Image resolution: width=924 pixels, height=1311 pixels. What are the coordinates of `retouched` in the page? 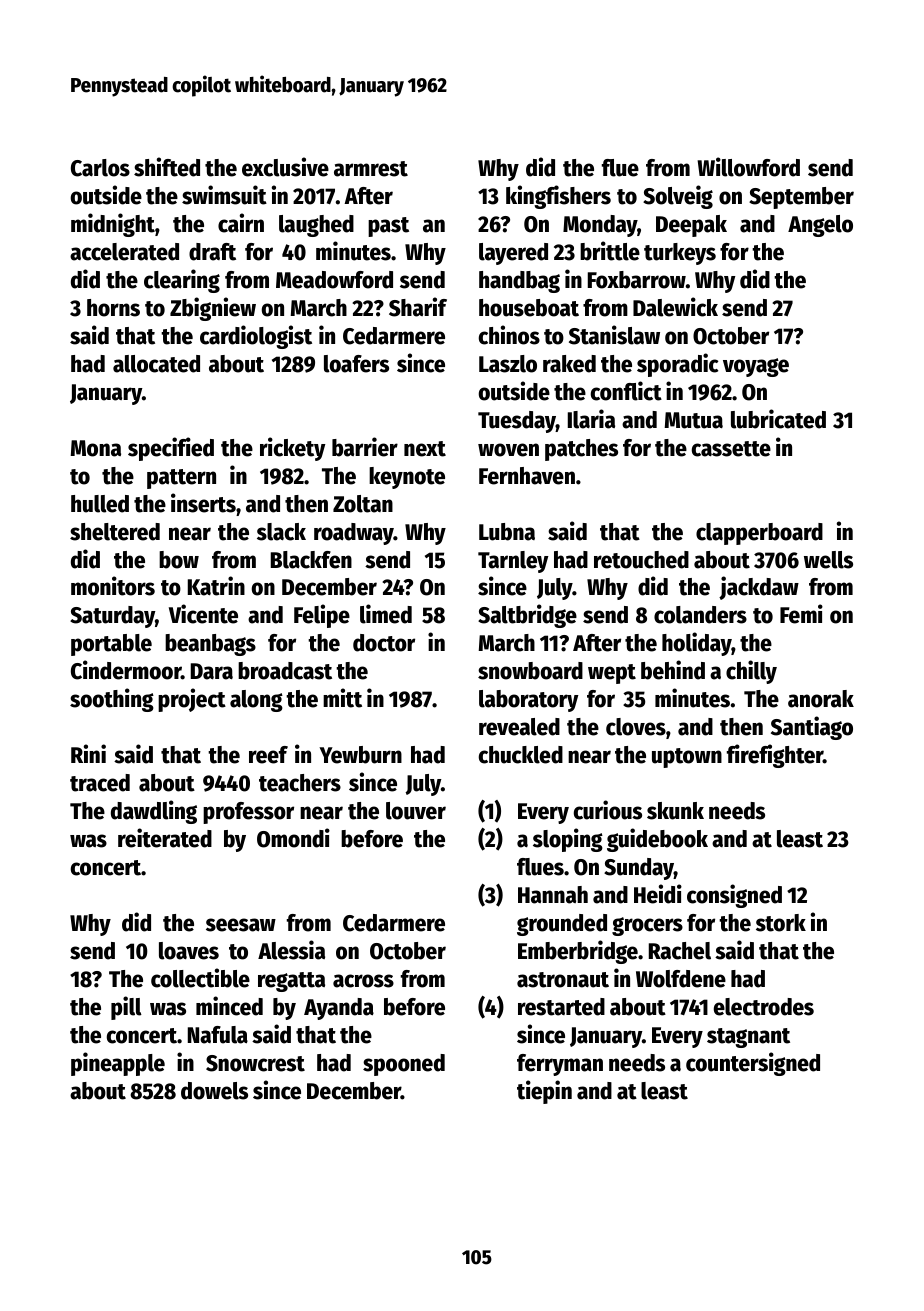 It's located at (641, 560).
